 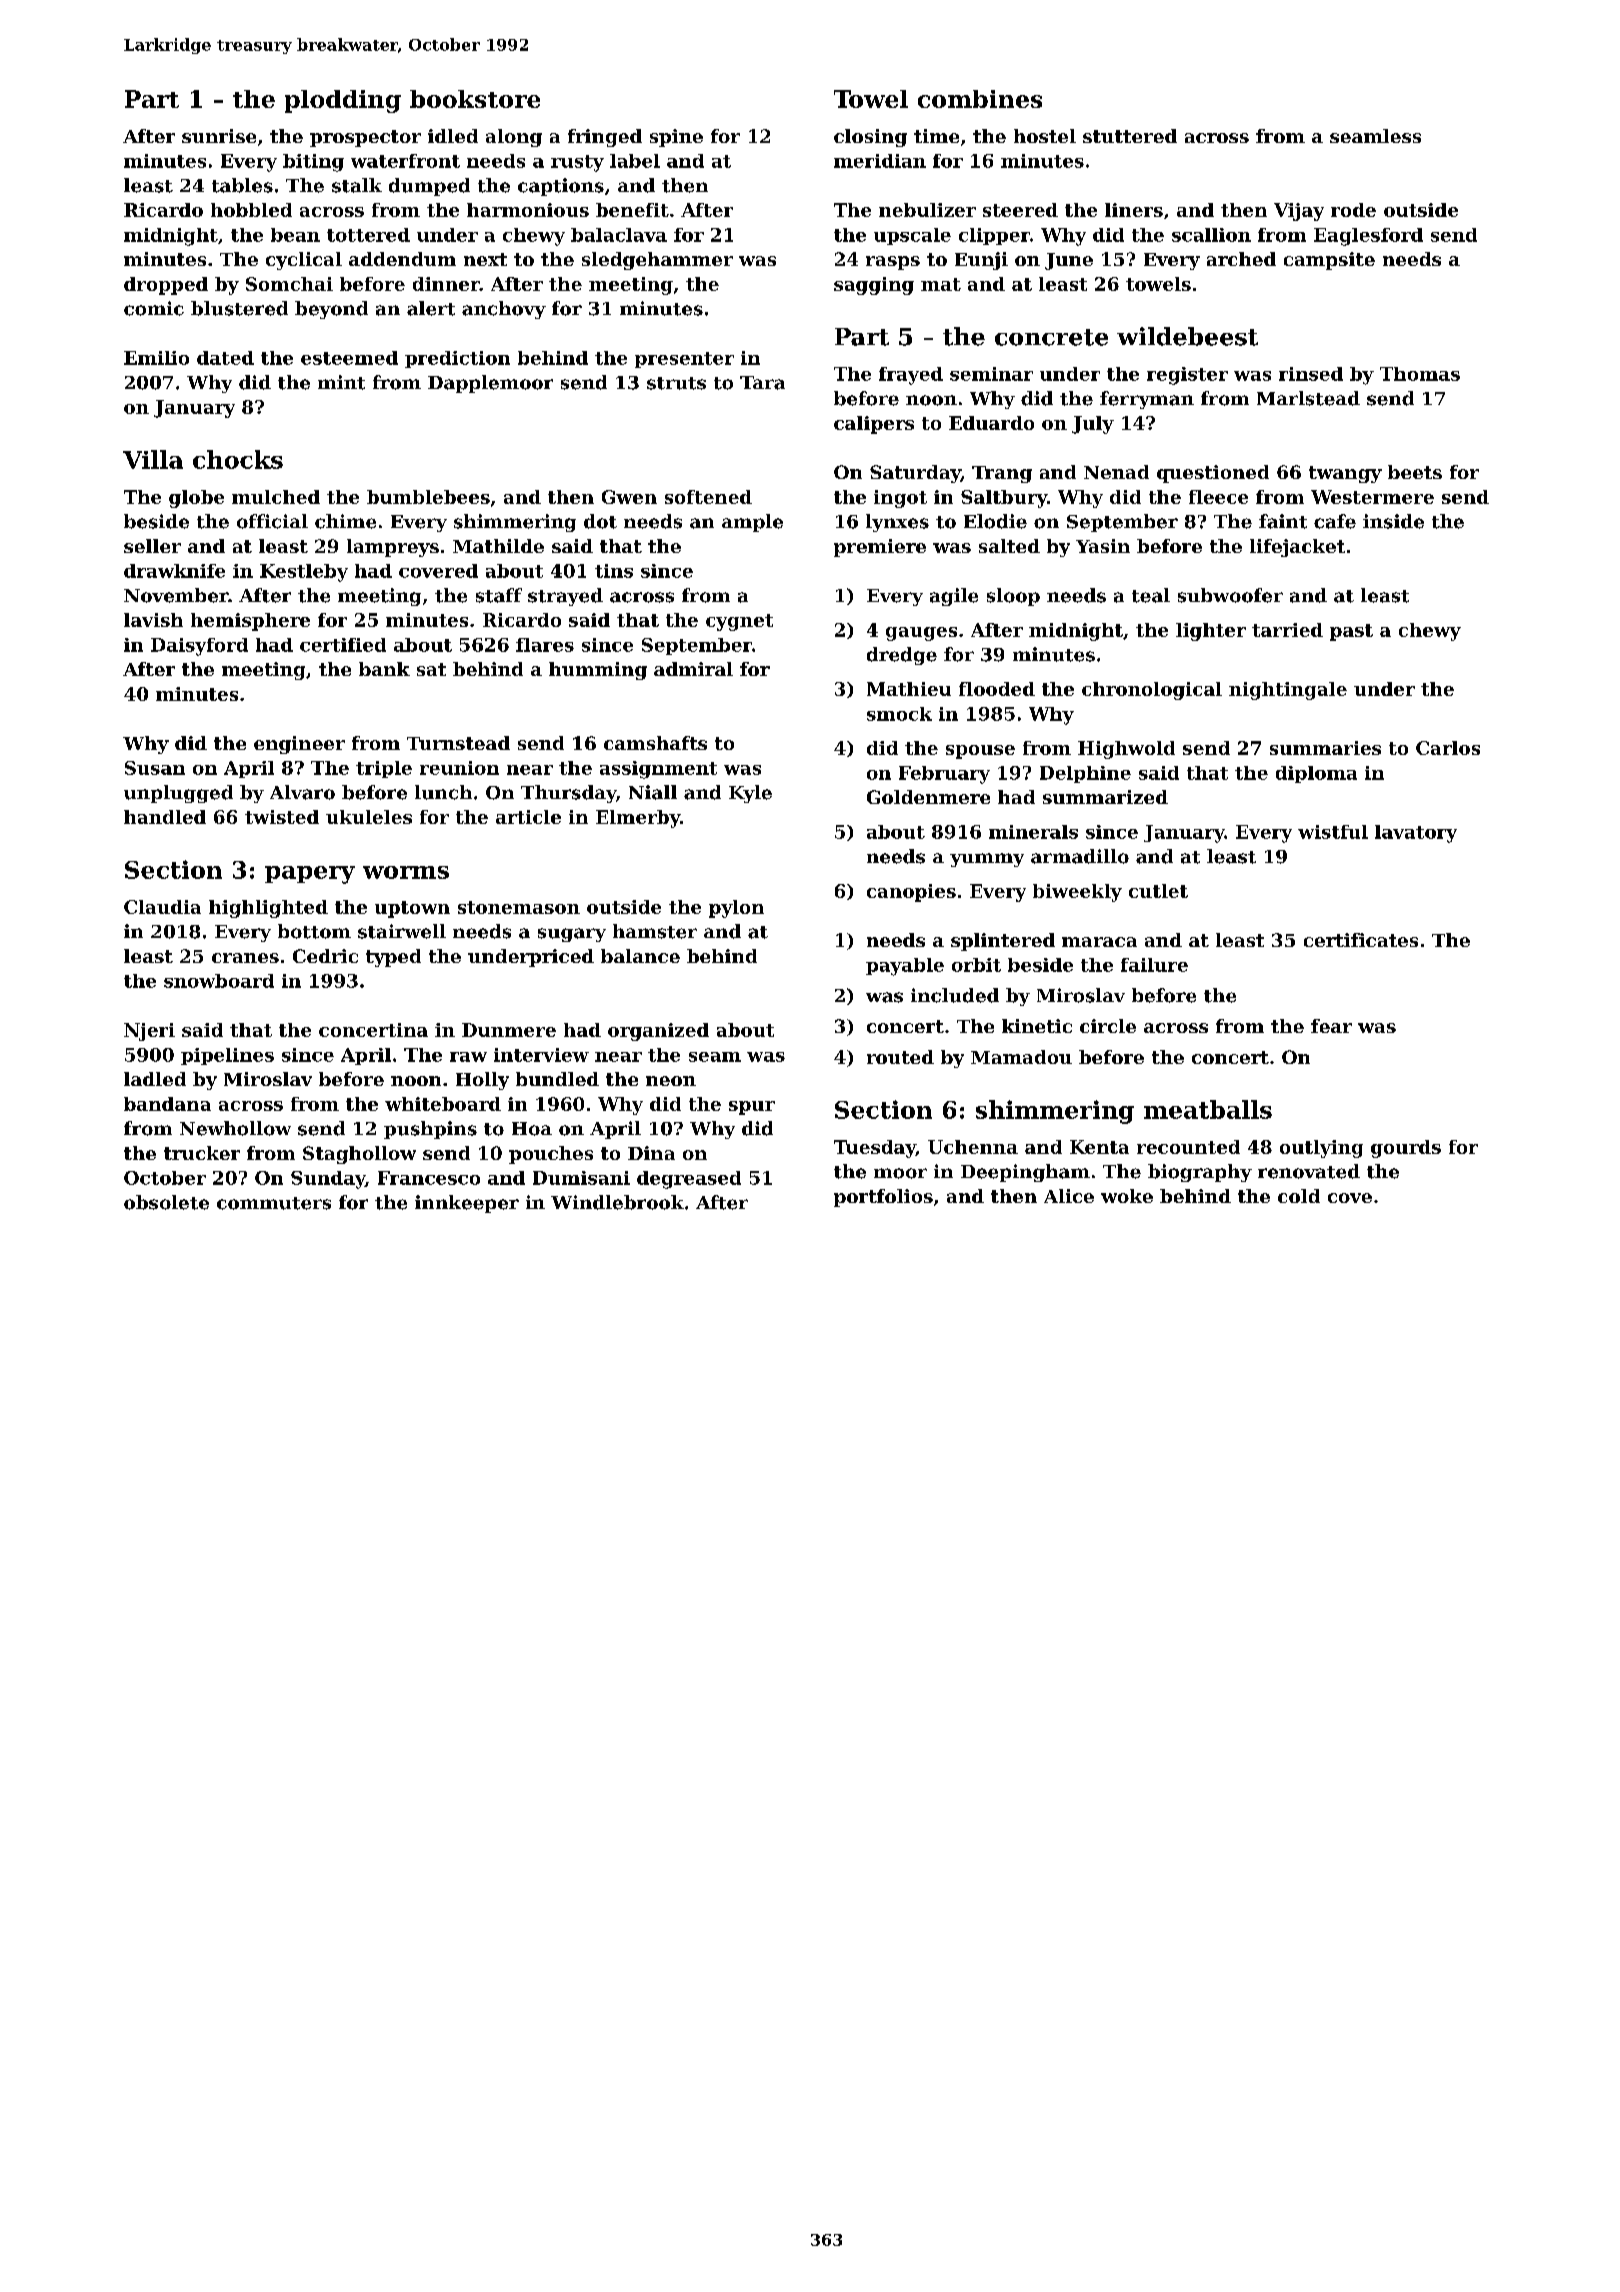 What do you see at coordinates (429, 1178) in the document?
I see `Francesco` at bounding box center [429, 1178].
